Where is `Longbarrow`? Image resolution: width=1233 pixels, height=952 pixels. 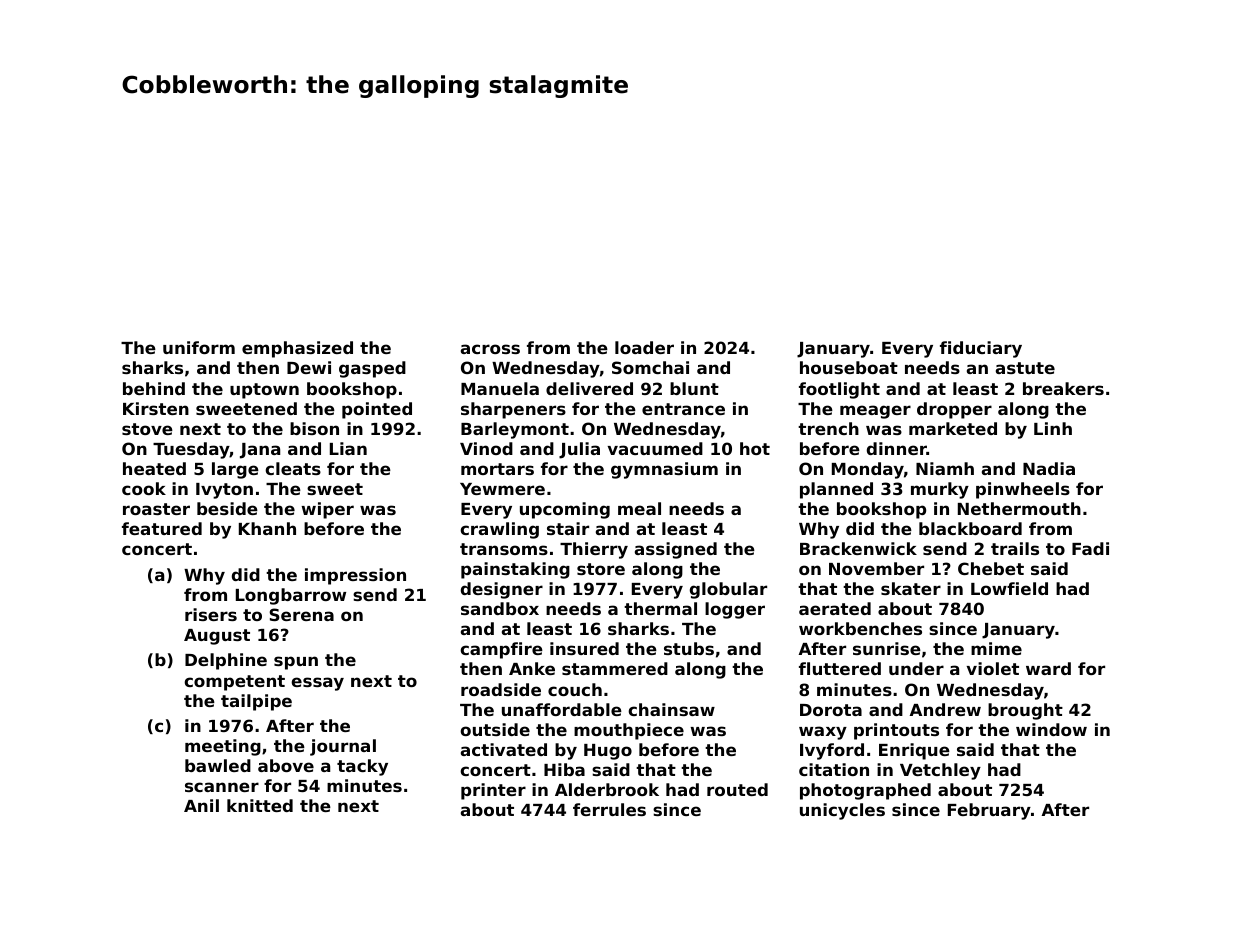 Longbarrow is located at coordinates (291, 596).
